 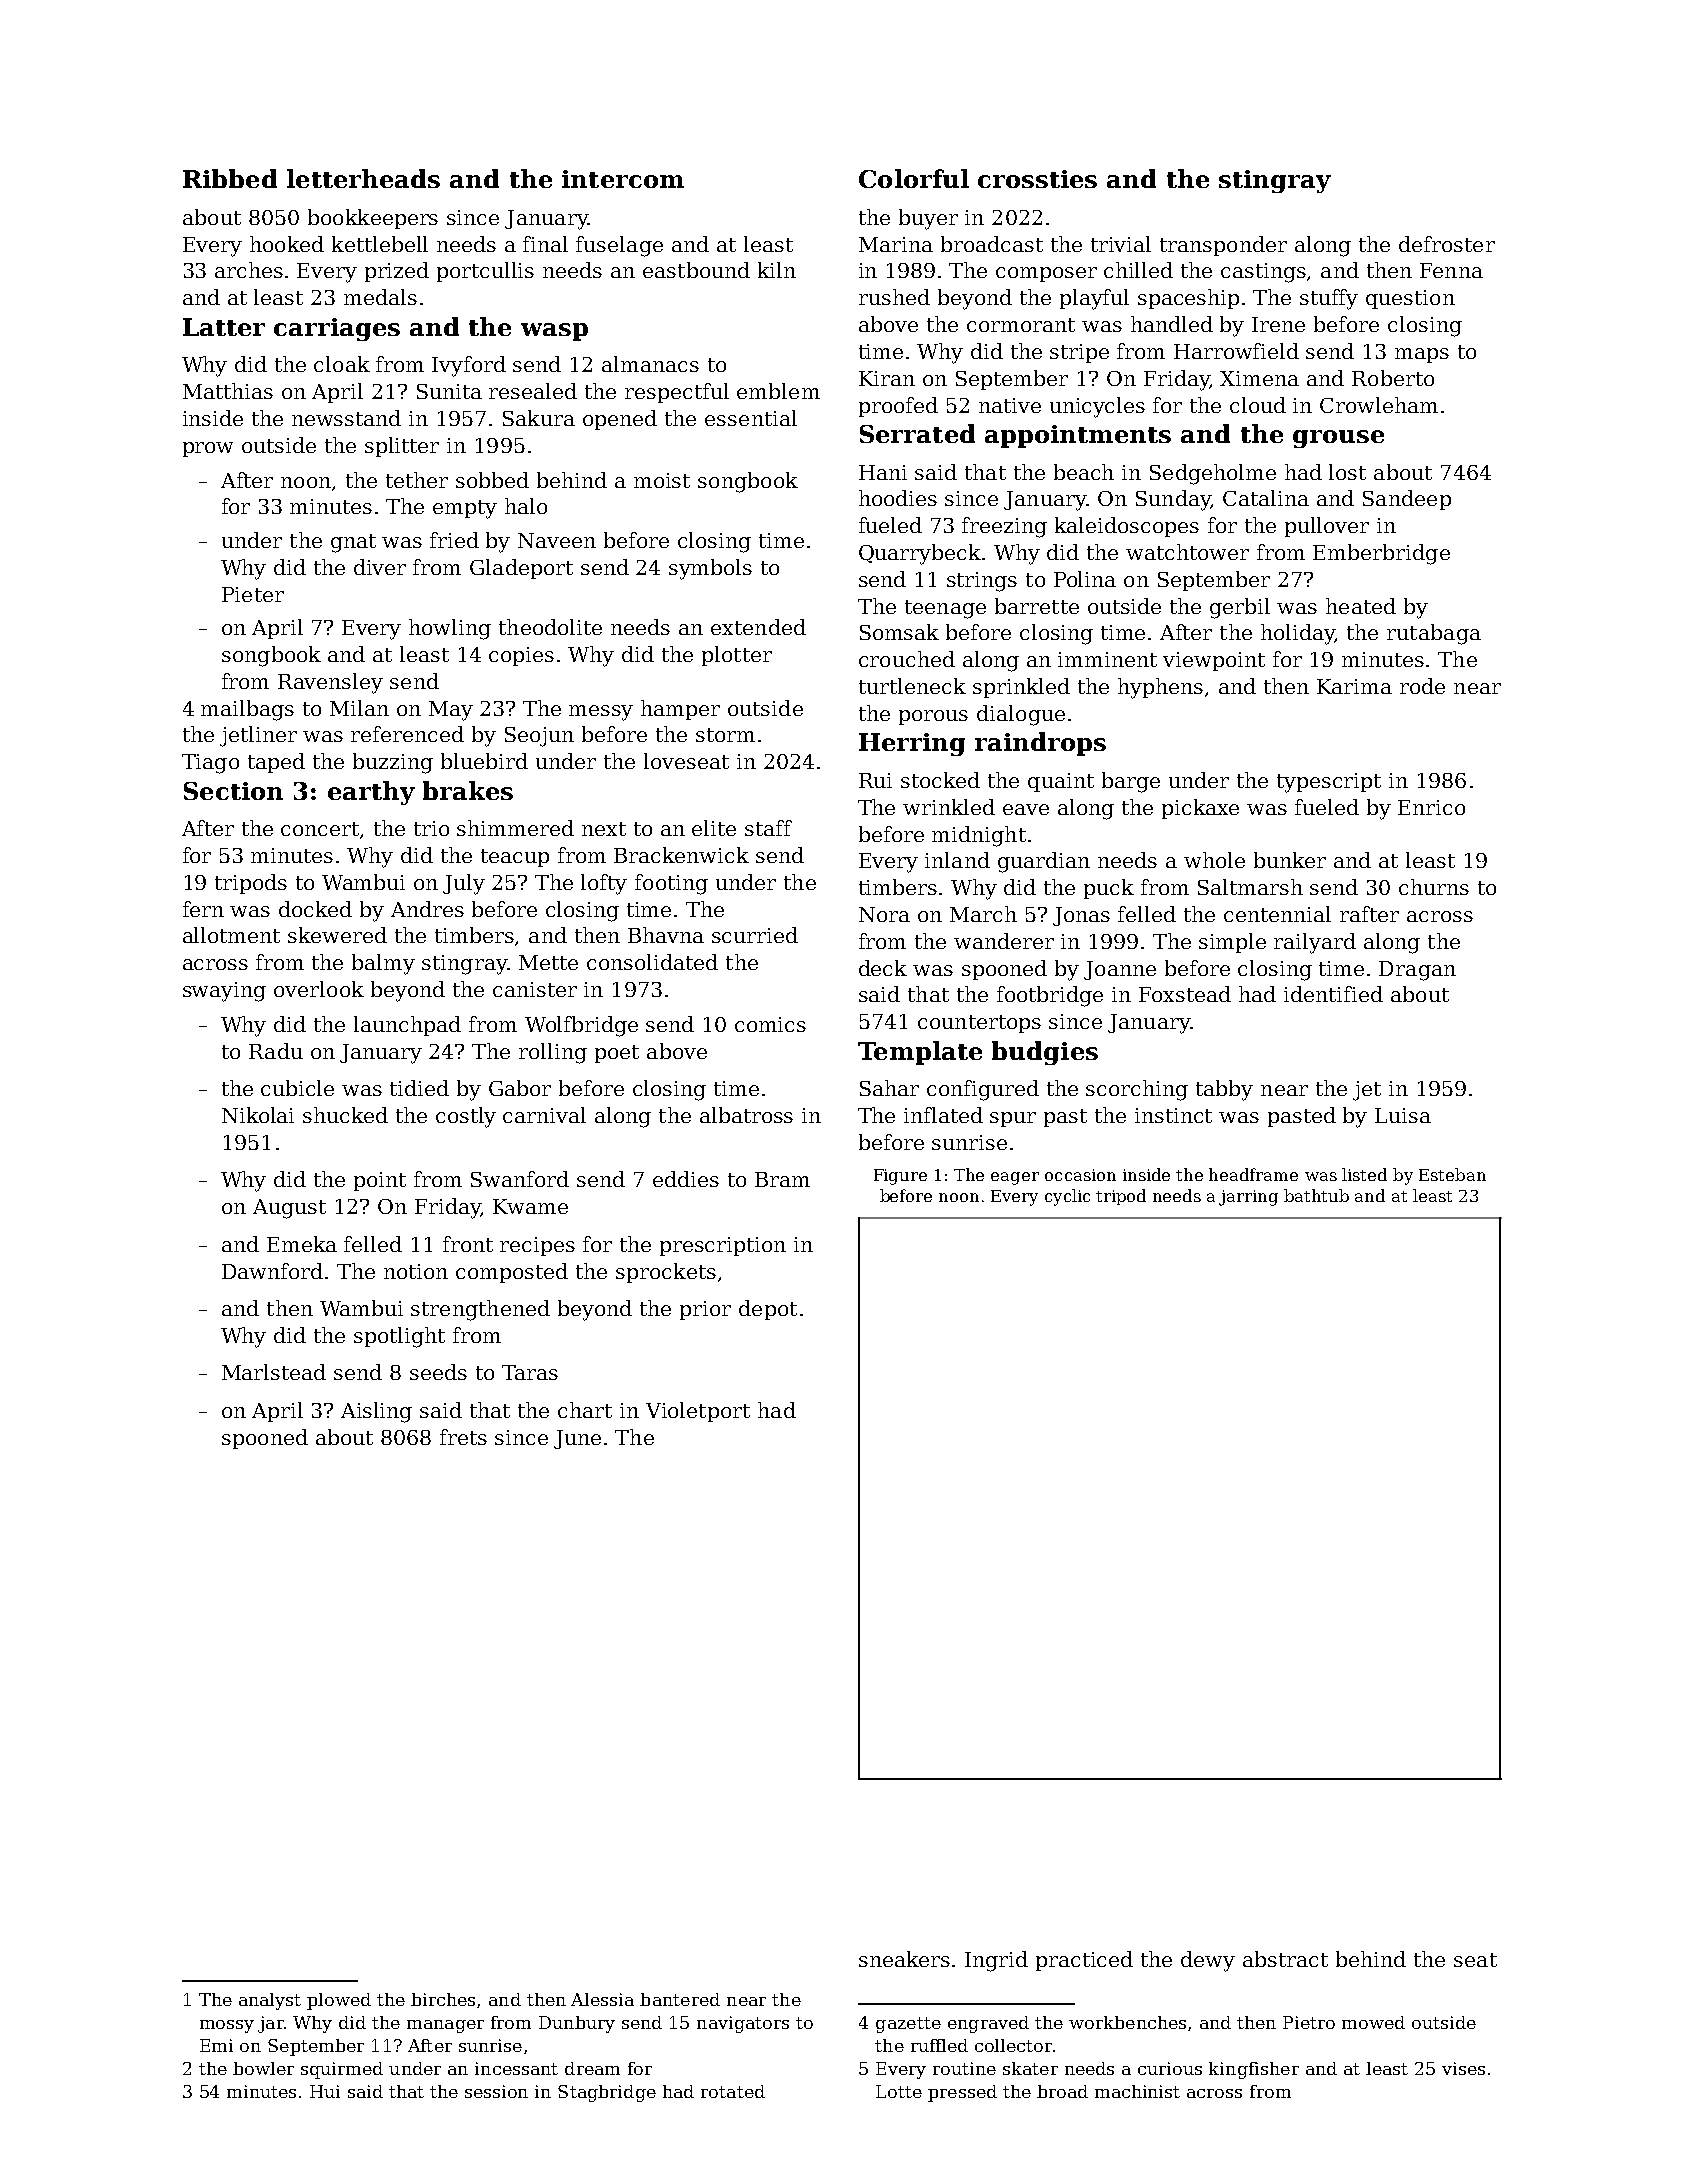 I want to click on launchpad, so click(x=407, y=1026).
